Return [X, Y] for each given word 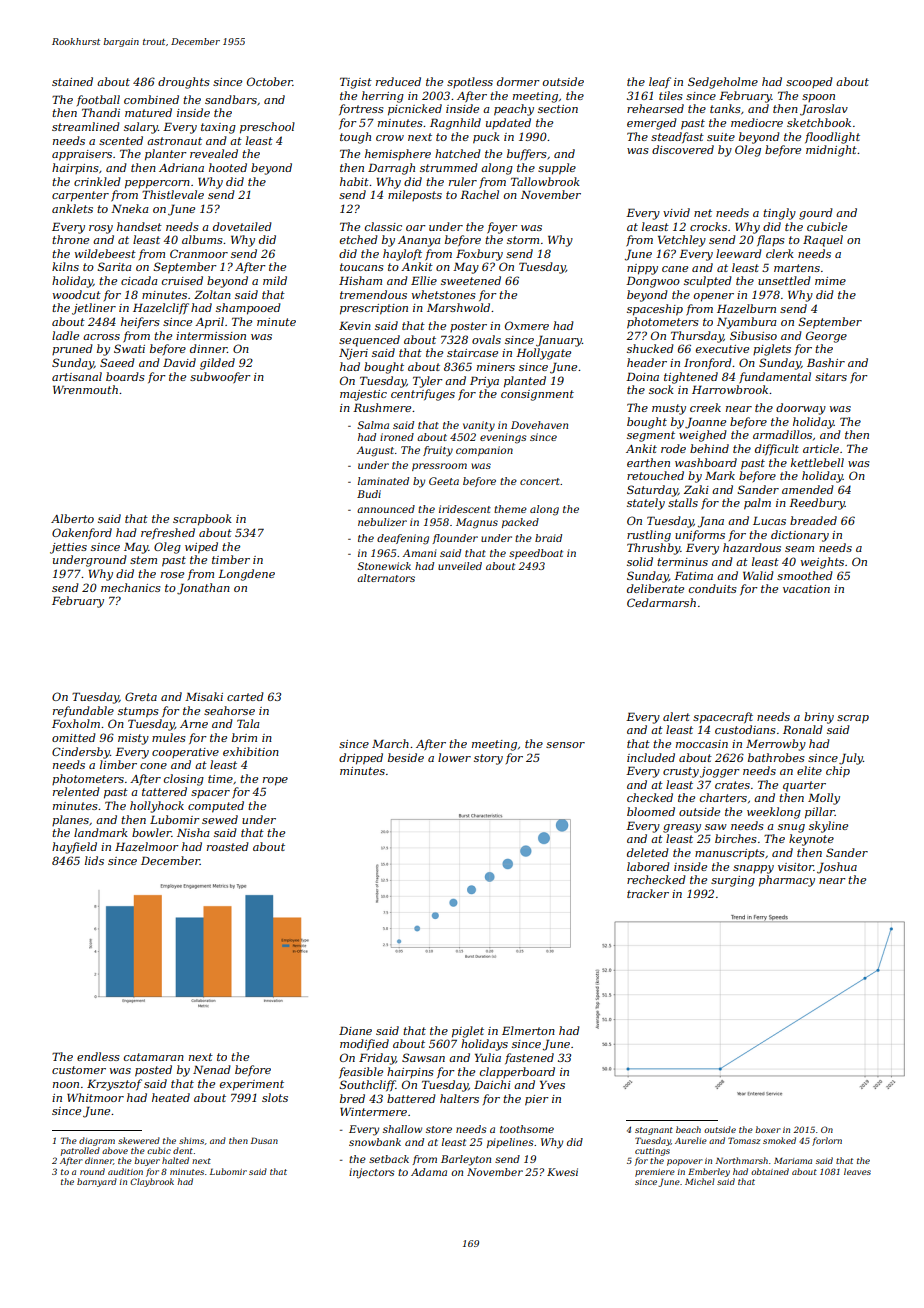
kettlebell [817, 462]
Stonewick [384, 566]
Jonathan [203, 589]
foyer [502, 228]
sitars [831, 377]
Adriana [181, 167]
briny [819, 718]
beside [406, 757]
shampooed [248, 309]
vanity [479, 426]
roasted [228, 846]
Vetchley [682, 241]
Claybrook [152, 1182]
